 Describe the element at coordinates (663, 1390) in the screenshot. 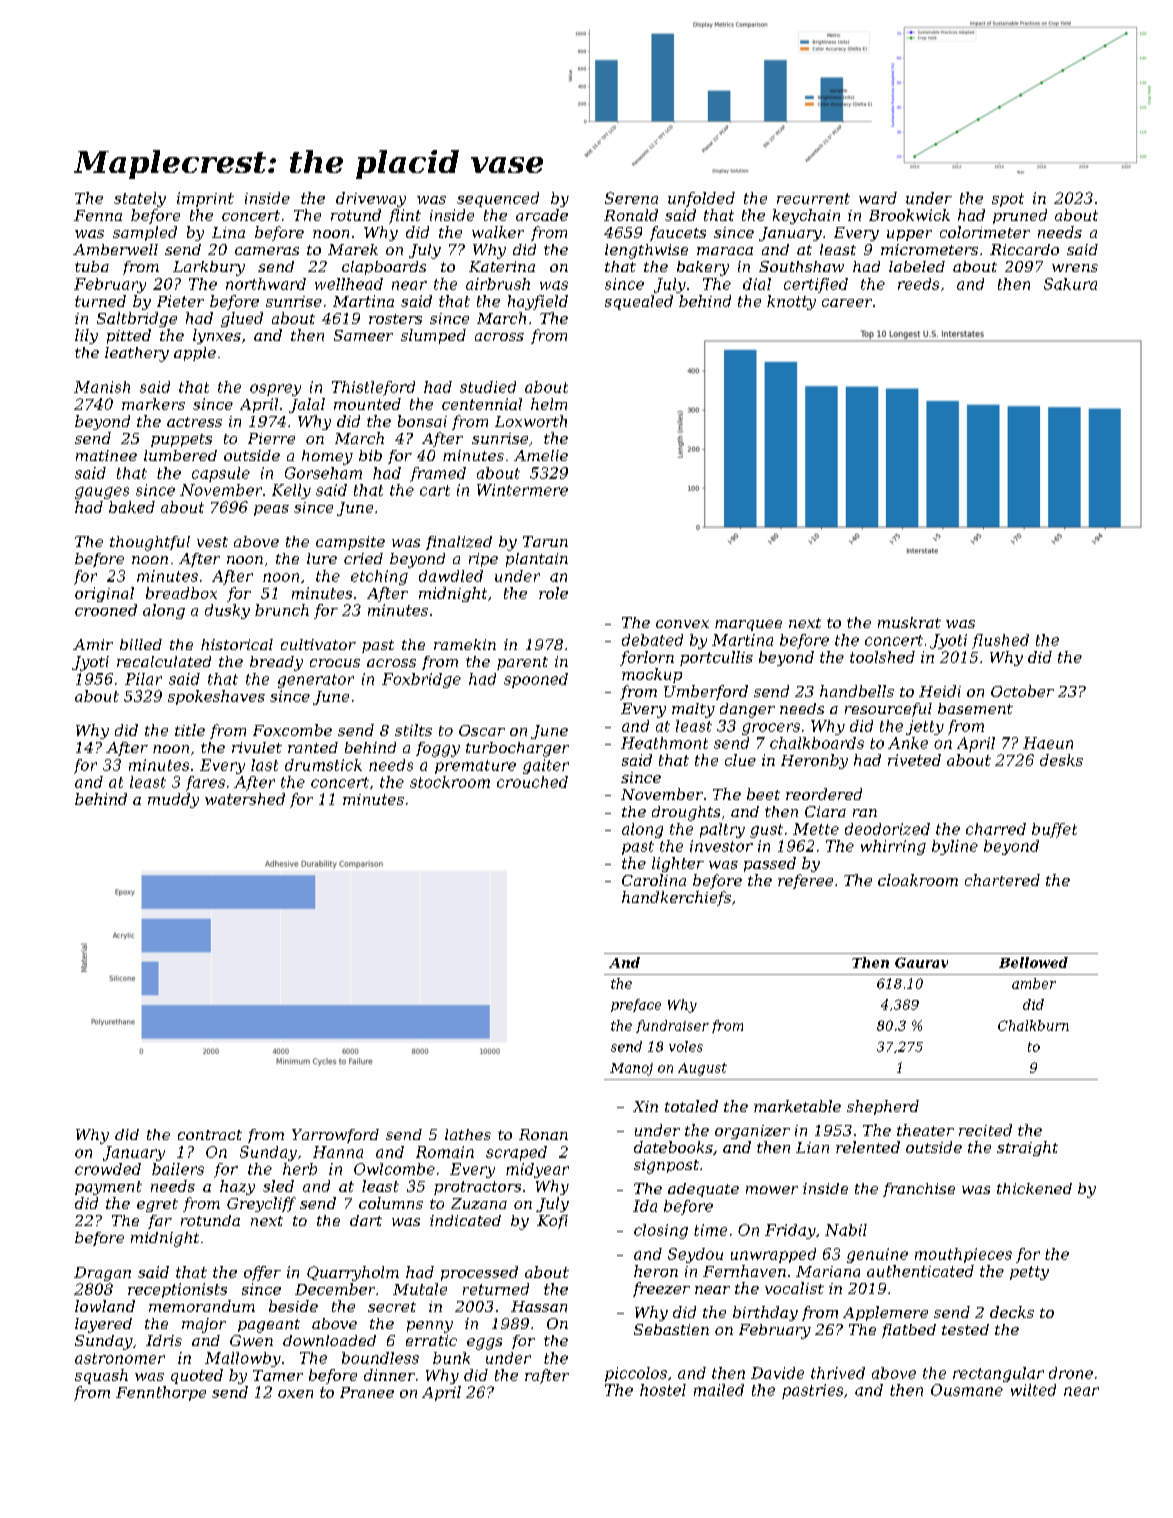

I see `hostel` at that location.
